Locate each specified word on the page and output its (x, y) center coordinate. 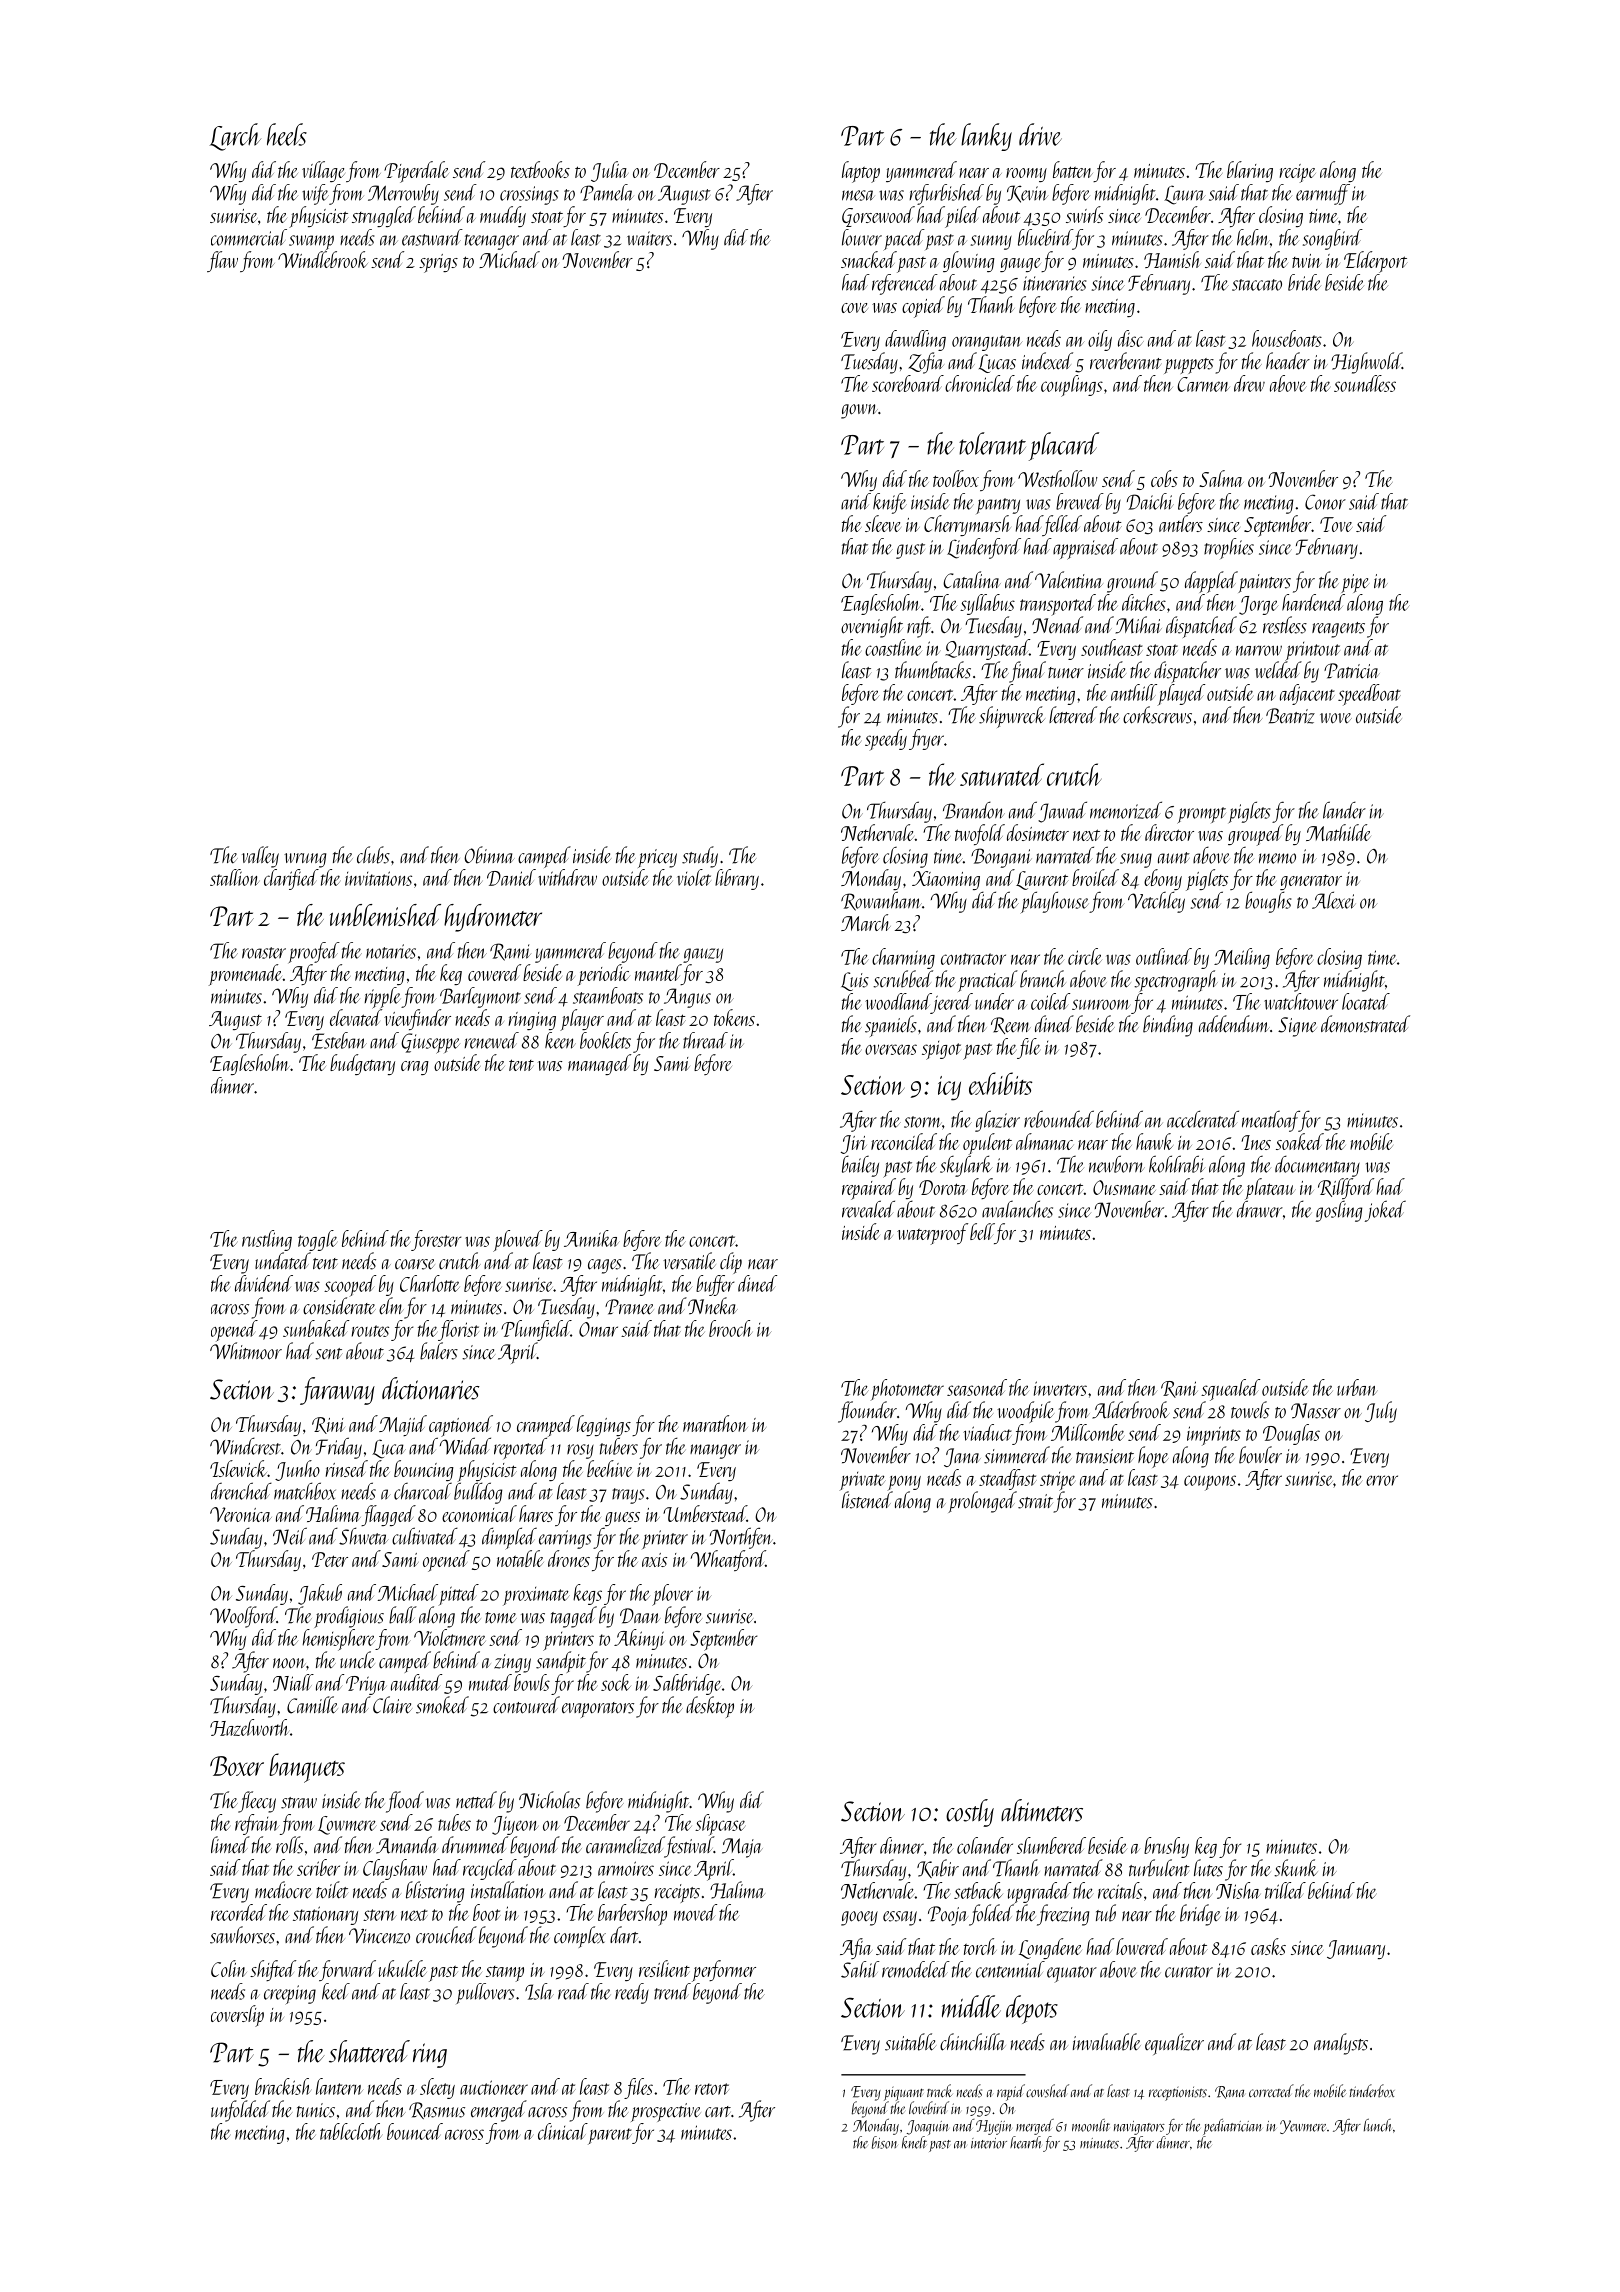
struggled (384, 216)
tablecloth (350, 2131)
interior (989, 2143)
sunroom (1101, 1004)
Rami (510, 952)
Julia (609, 171)
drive (1040, 134)
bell (982, 1231)
